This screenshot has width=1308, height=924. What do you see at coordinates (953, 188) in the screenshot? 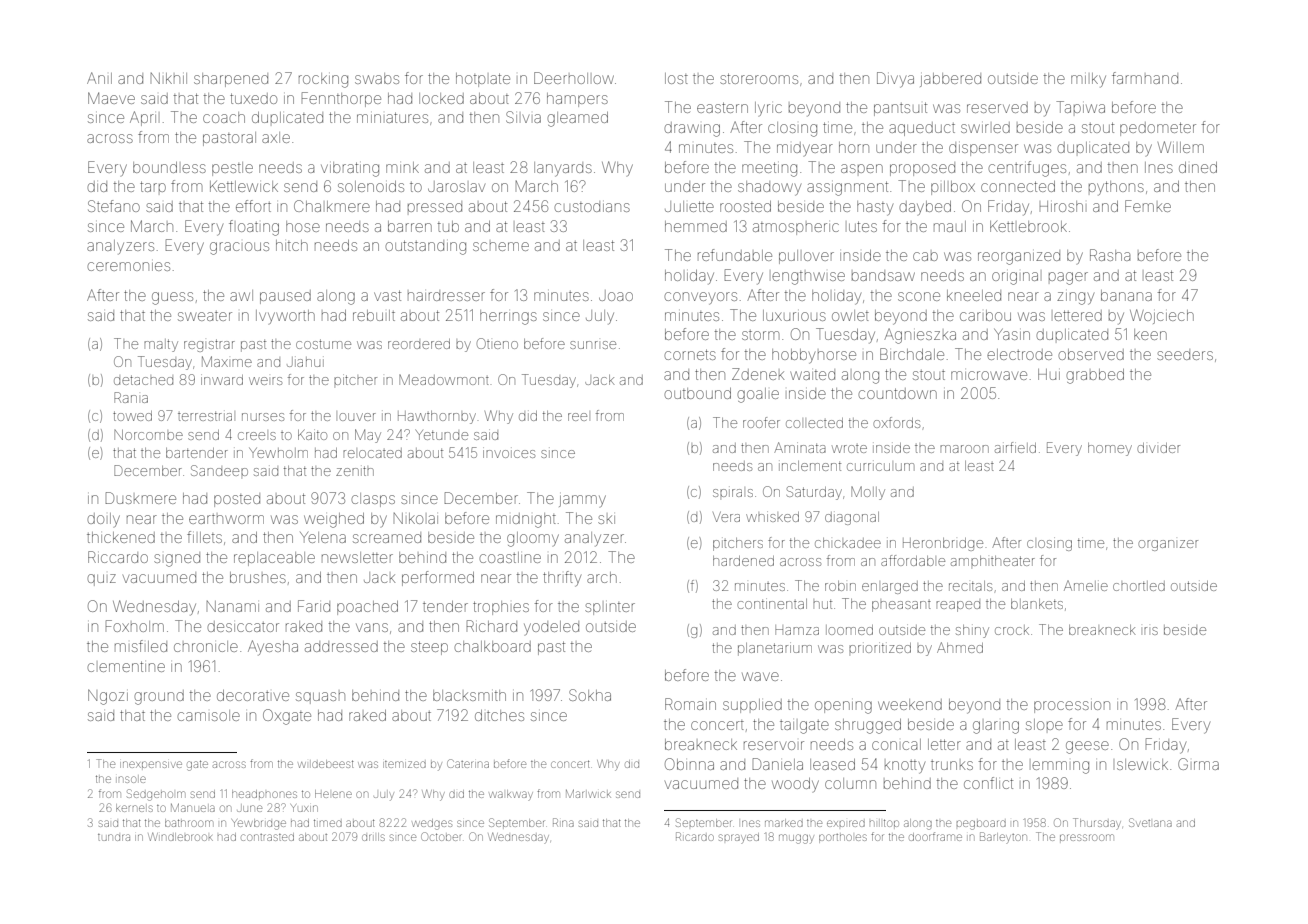
I see `pillbox` at bounding box center [953, 188].
